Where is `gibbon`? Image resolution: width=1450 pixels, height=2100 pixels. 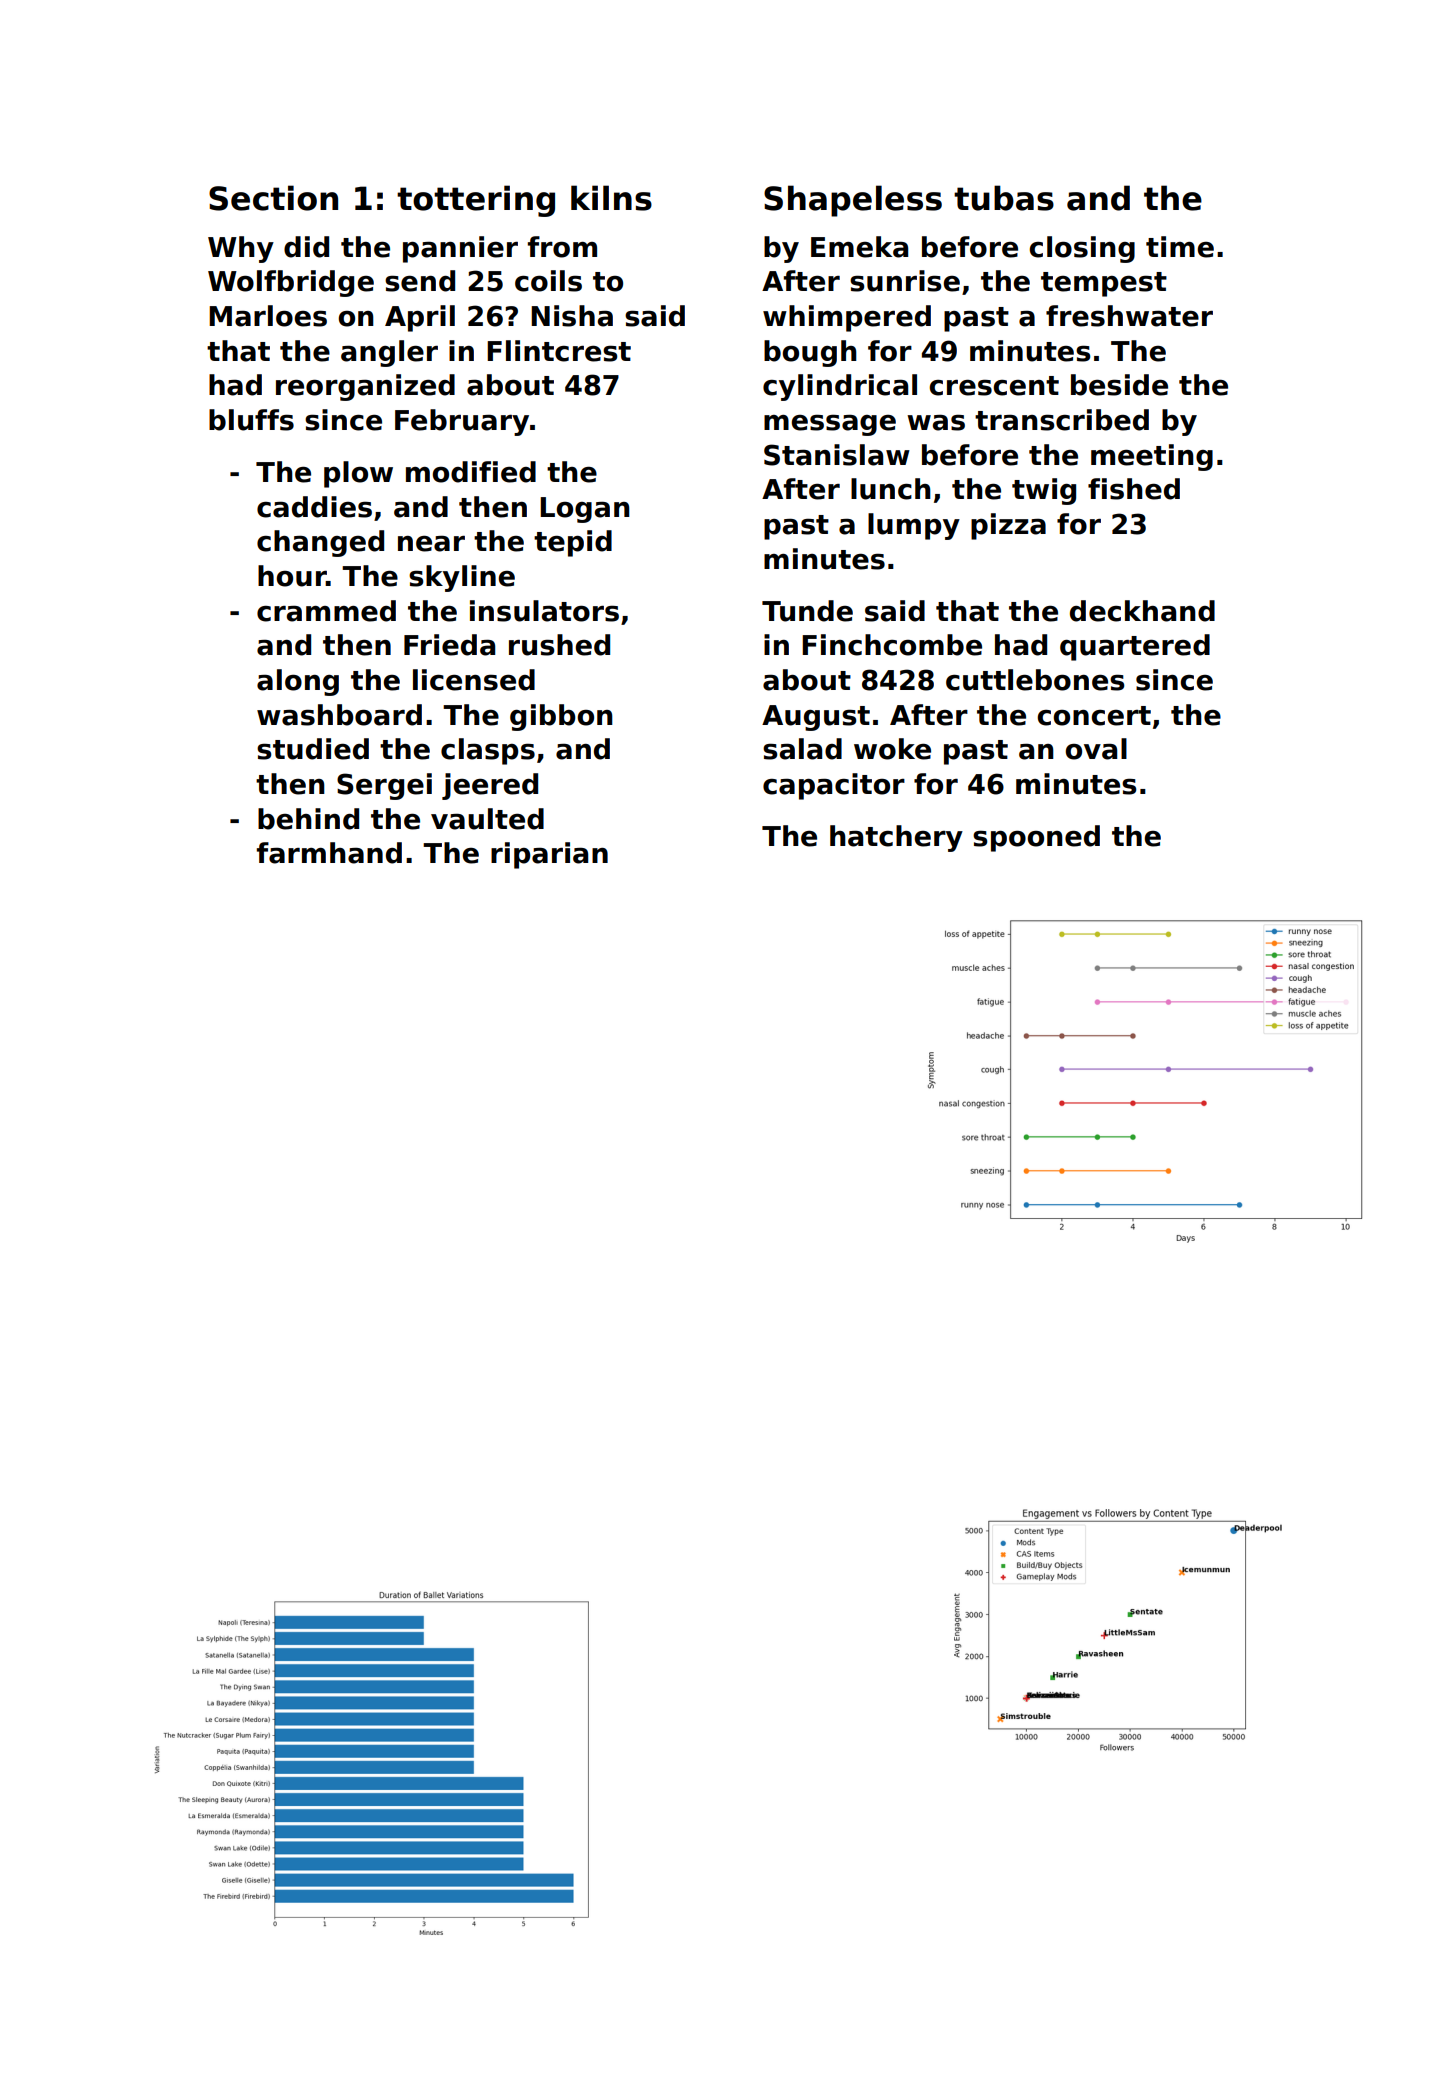 gibbon is located at coordinates (561, 717).
